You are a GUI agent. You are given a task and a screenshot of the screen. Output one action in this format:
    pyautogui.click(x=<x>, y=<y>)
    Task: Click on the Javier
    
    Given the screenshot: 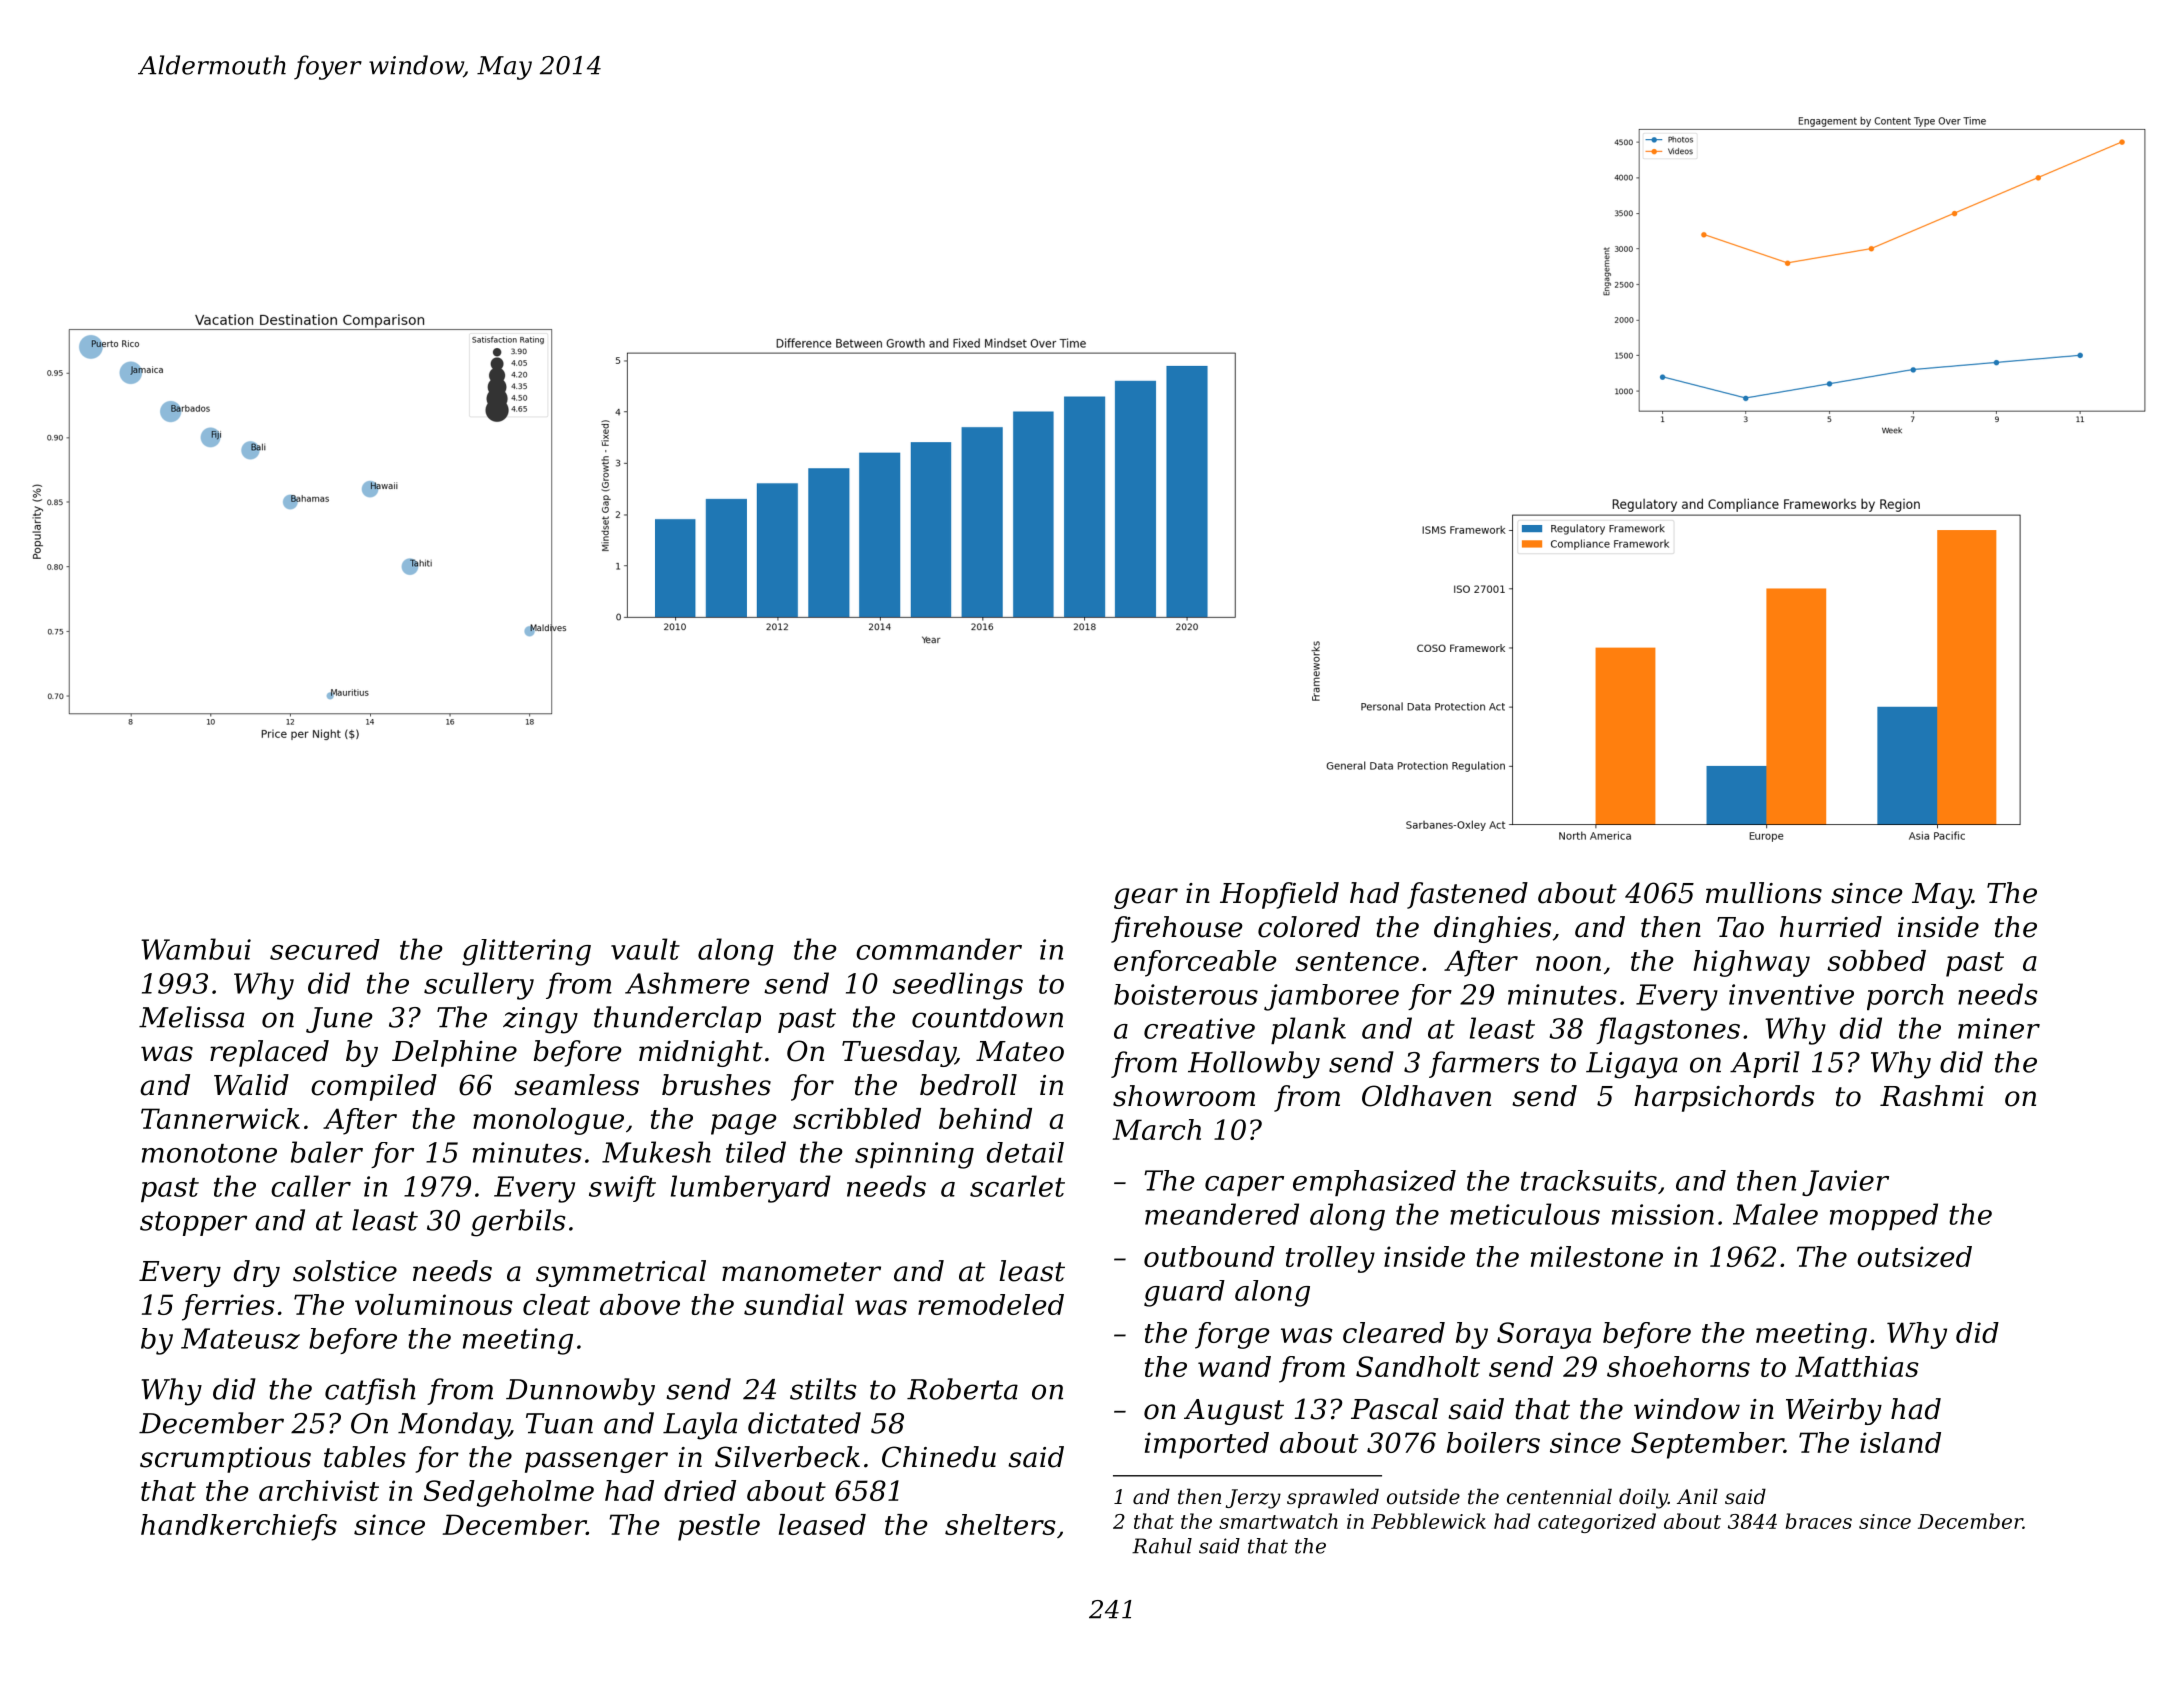 What is the action you would take?
    pyautogui.click(x=1845, y=1183)
